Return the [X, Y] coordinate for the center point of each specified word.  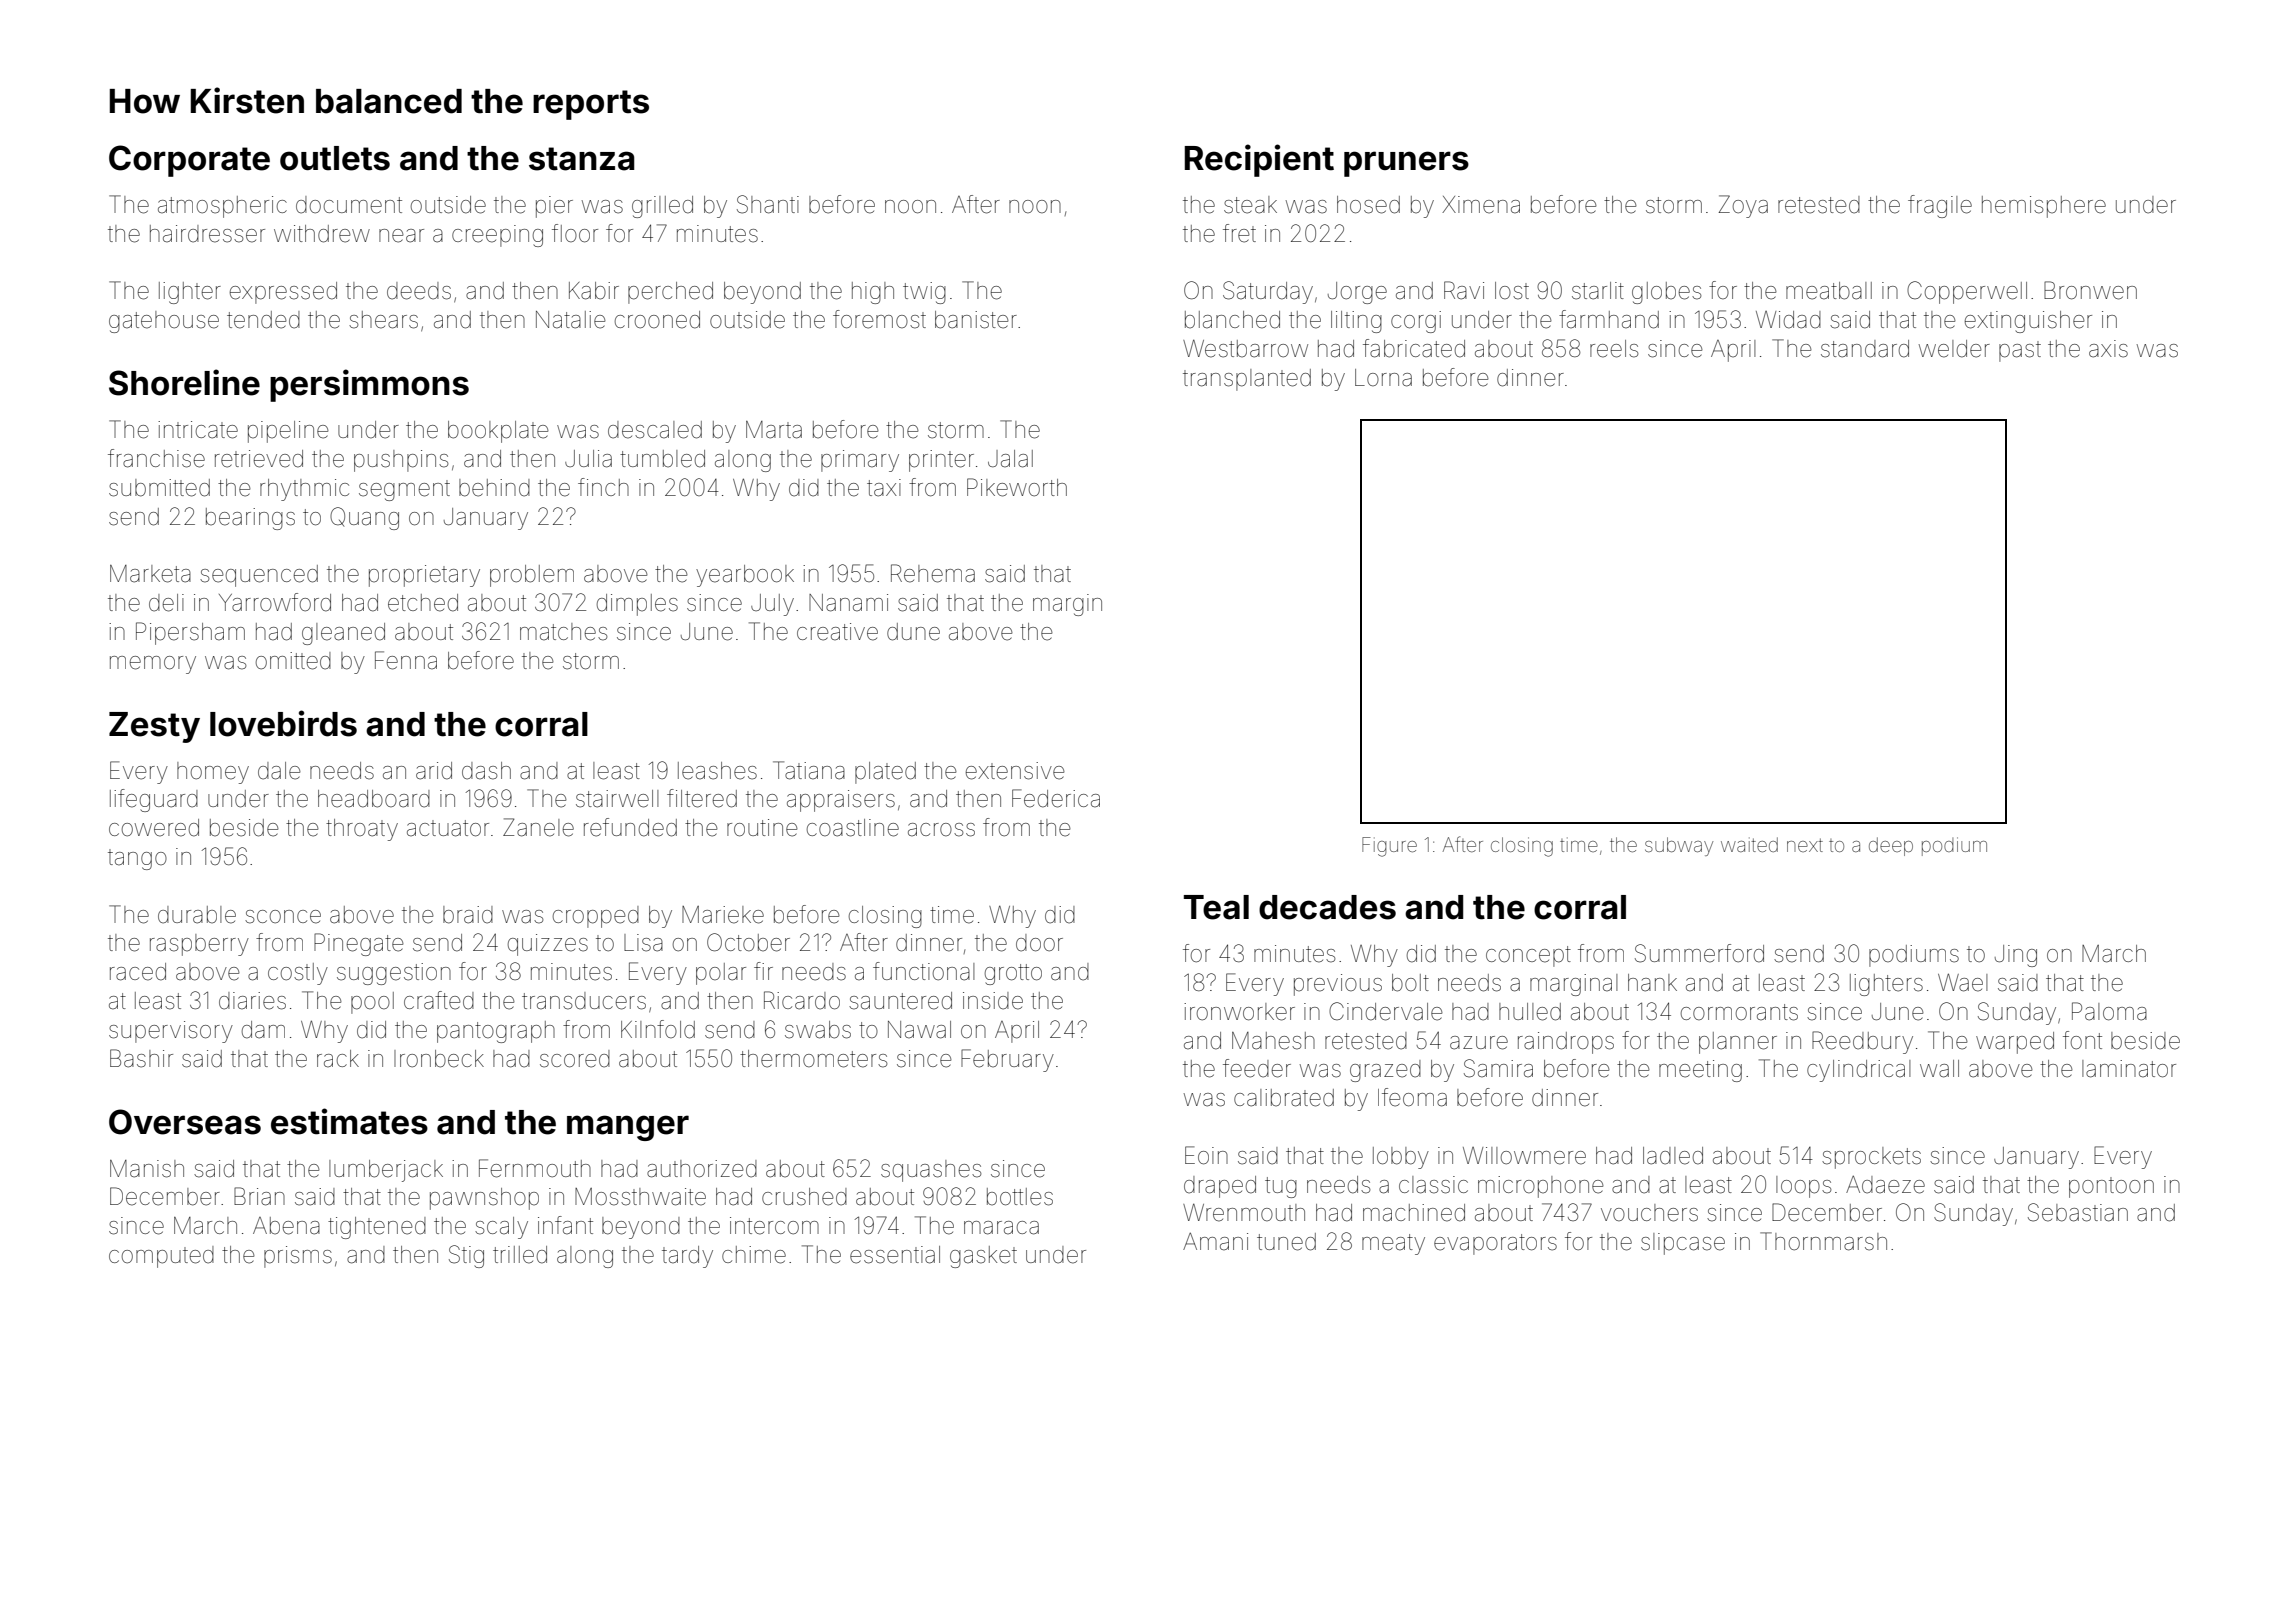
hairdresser [207, 234]
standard [1865, 349]
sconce [283, 917]
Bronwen [2090, 290]
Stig [466, 1256]
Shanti [768, 204]
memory [153, 665]
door [1039, 943]
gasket [983, 1257]
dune [913, 632]
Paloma [2109, 1011]
